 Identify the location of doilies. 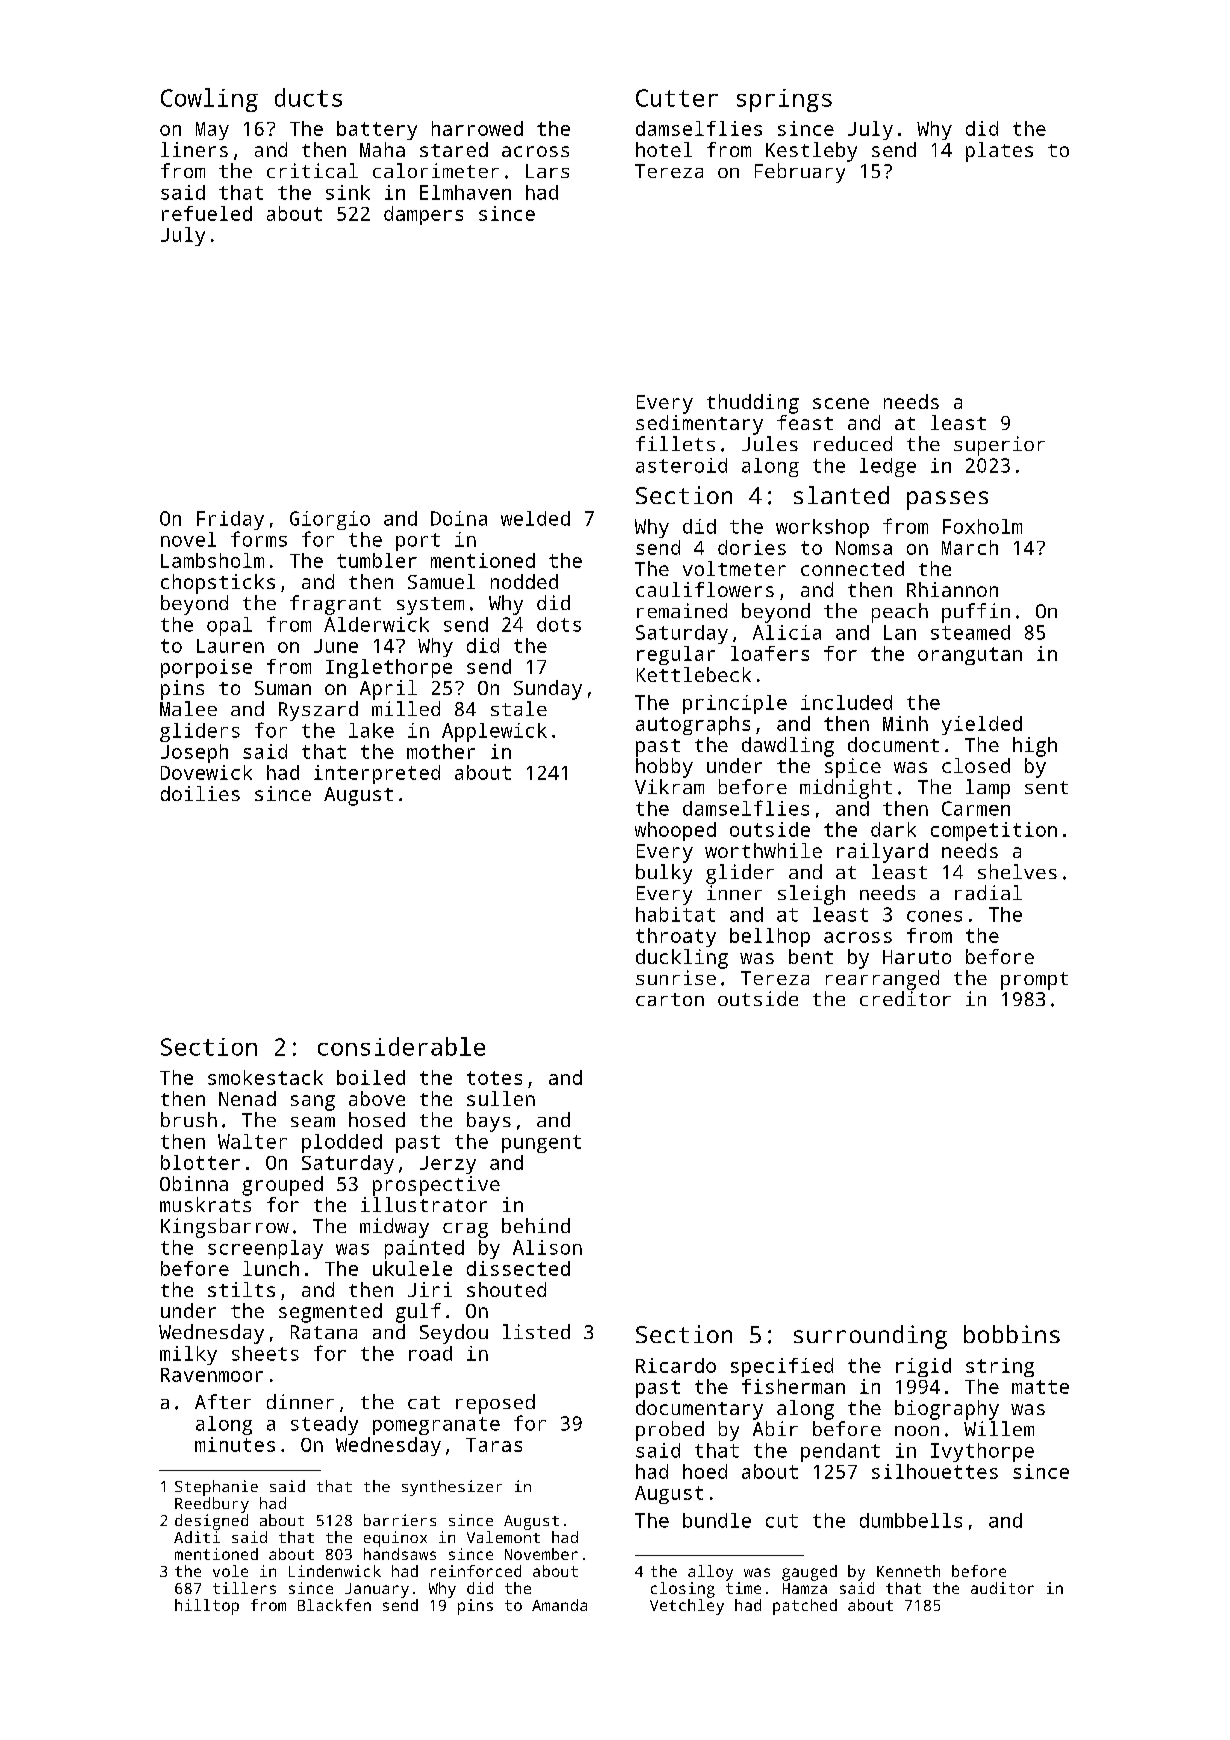
(200, 793).
